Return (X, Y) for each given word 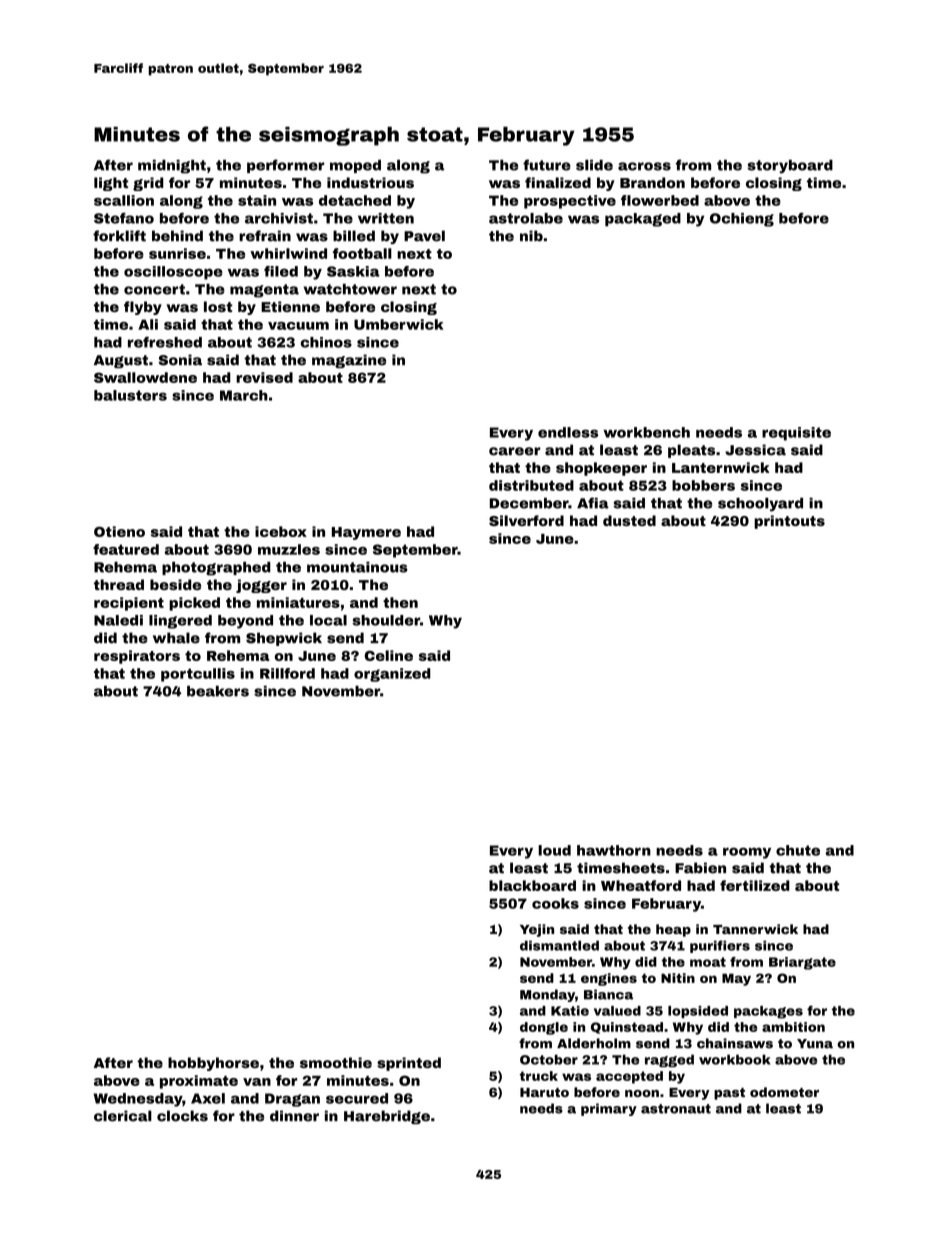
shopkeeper (601, 469)
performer (286, 166)
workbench (646, 432)
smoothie (336, 1062)
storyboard (790, 167)
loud (554, 850)
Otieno (119, 531)
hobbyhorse (213, 1064)
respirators (137, 657)
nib (531, 236)
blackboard (532, 885)
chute (798, 850)
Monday (547, 995)
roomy (747, 853)
